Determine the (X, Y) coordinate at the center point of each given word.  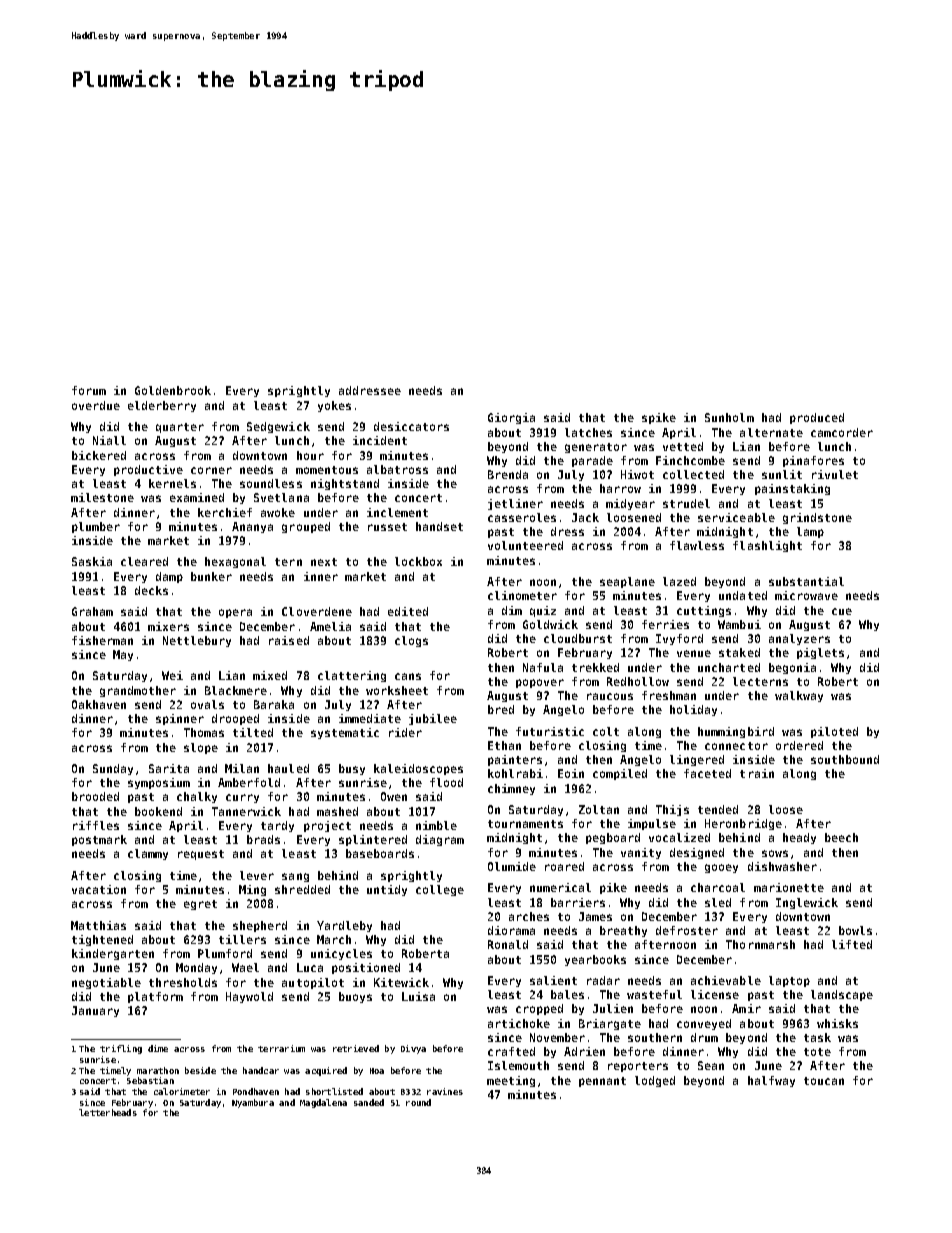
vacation (99, 889)
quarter (180, 428)
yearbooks (595, 960)
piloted (834, 732)
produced (817, 418)
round (418, 1102)
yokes (334, 406)
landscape (842, 995)
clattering (352, 676)
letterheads (108, 1112)
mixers (168, 626)
